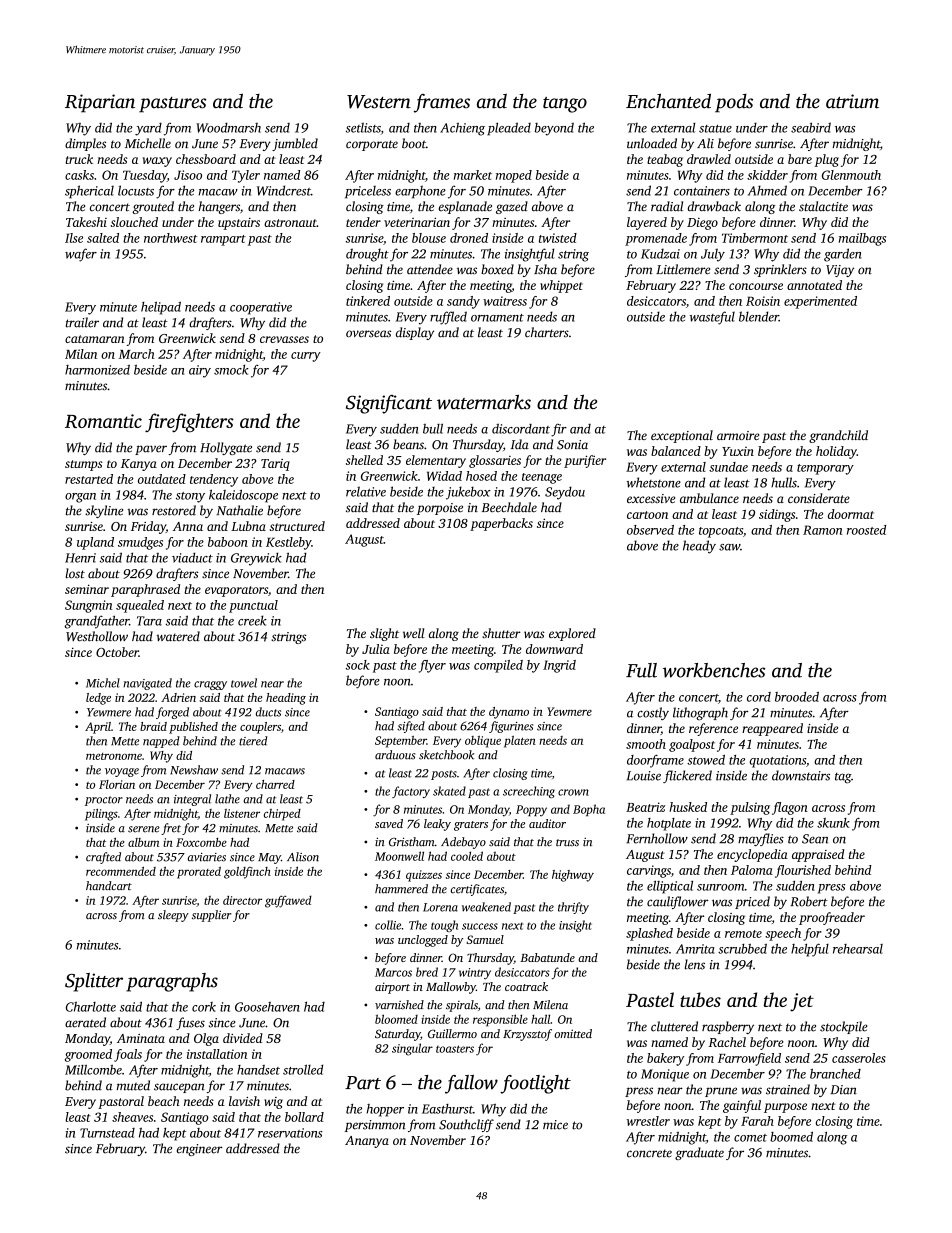  I want to click on glossaries, so click(495, 461).
